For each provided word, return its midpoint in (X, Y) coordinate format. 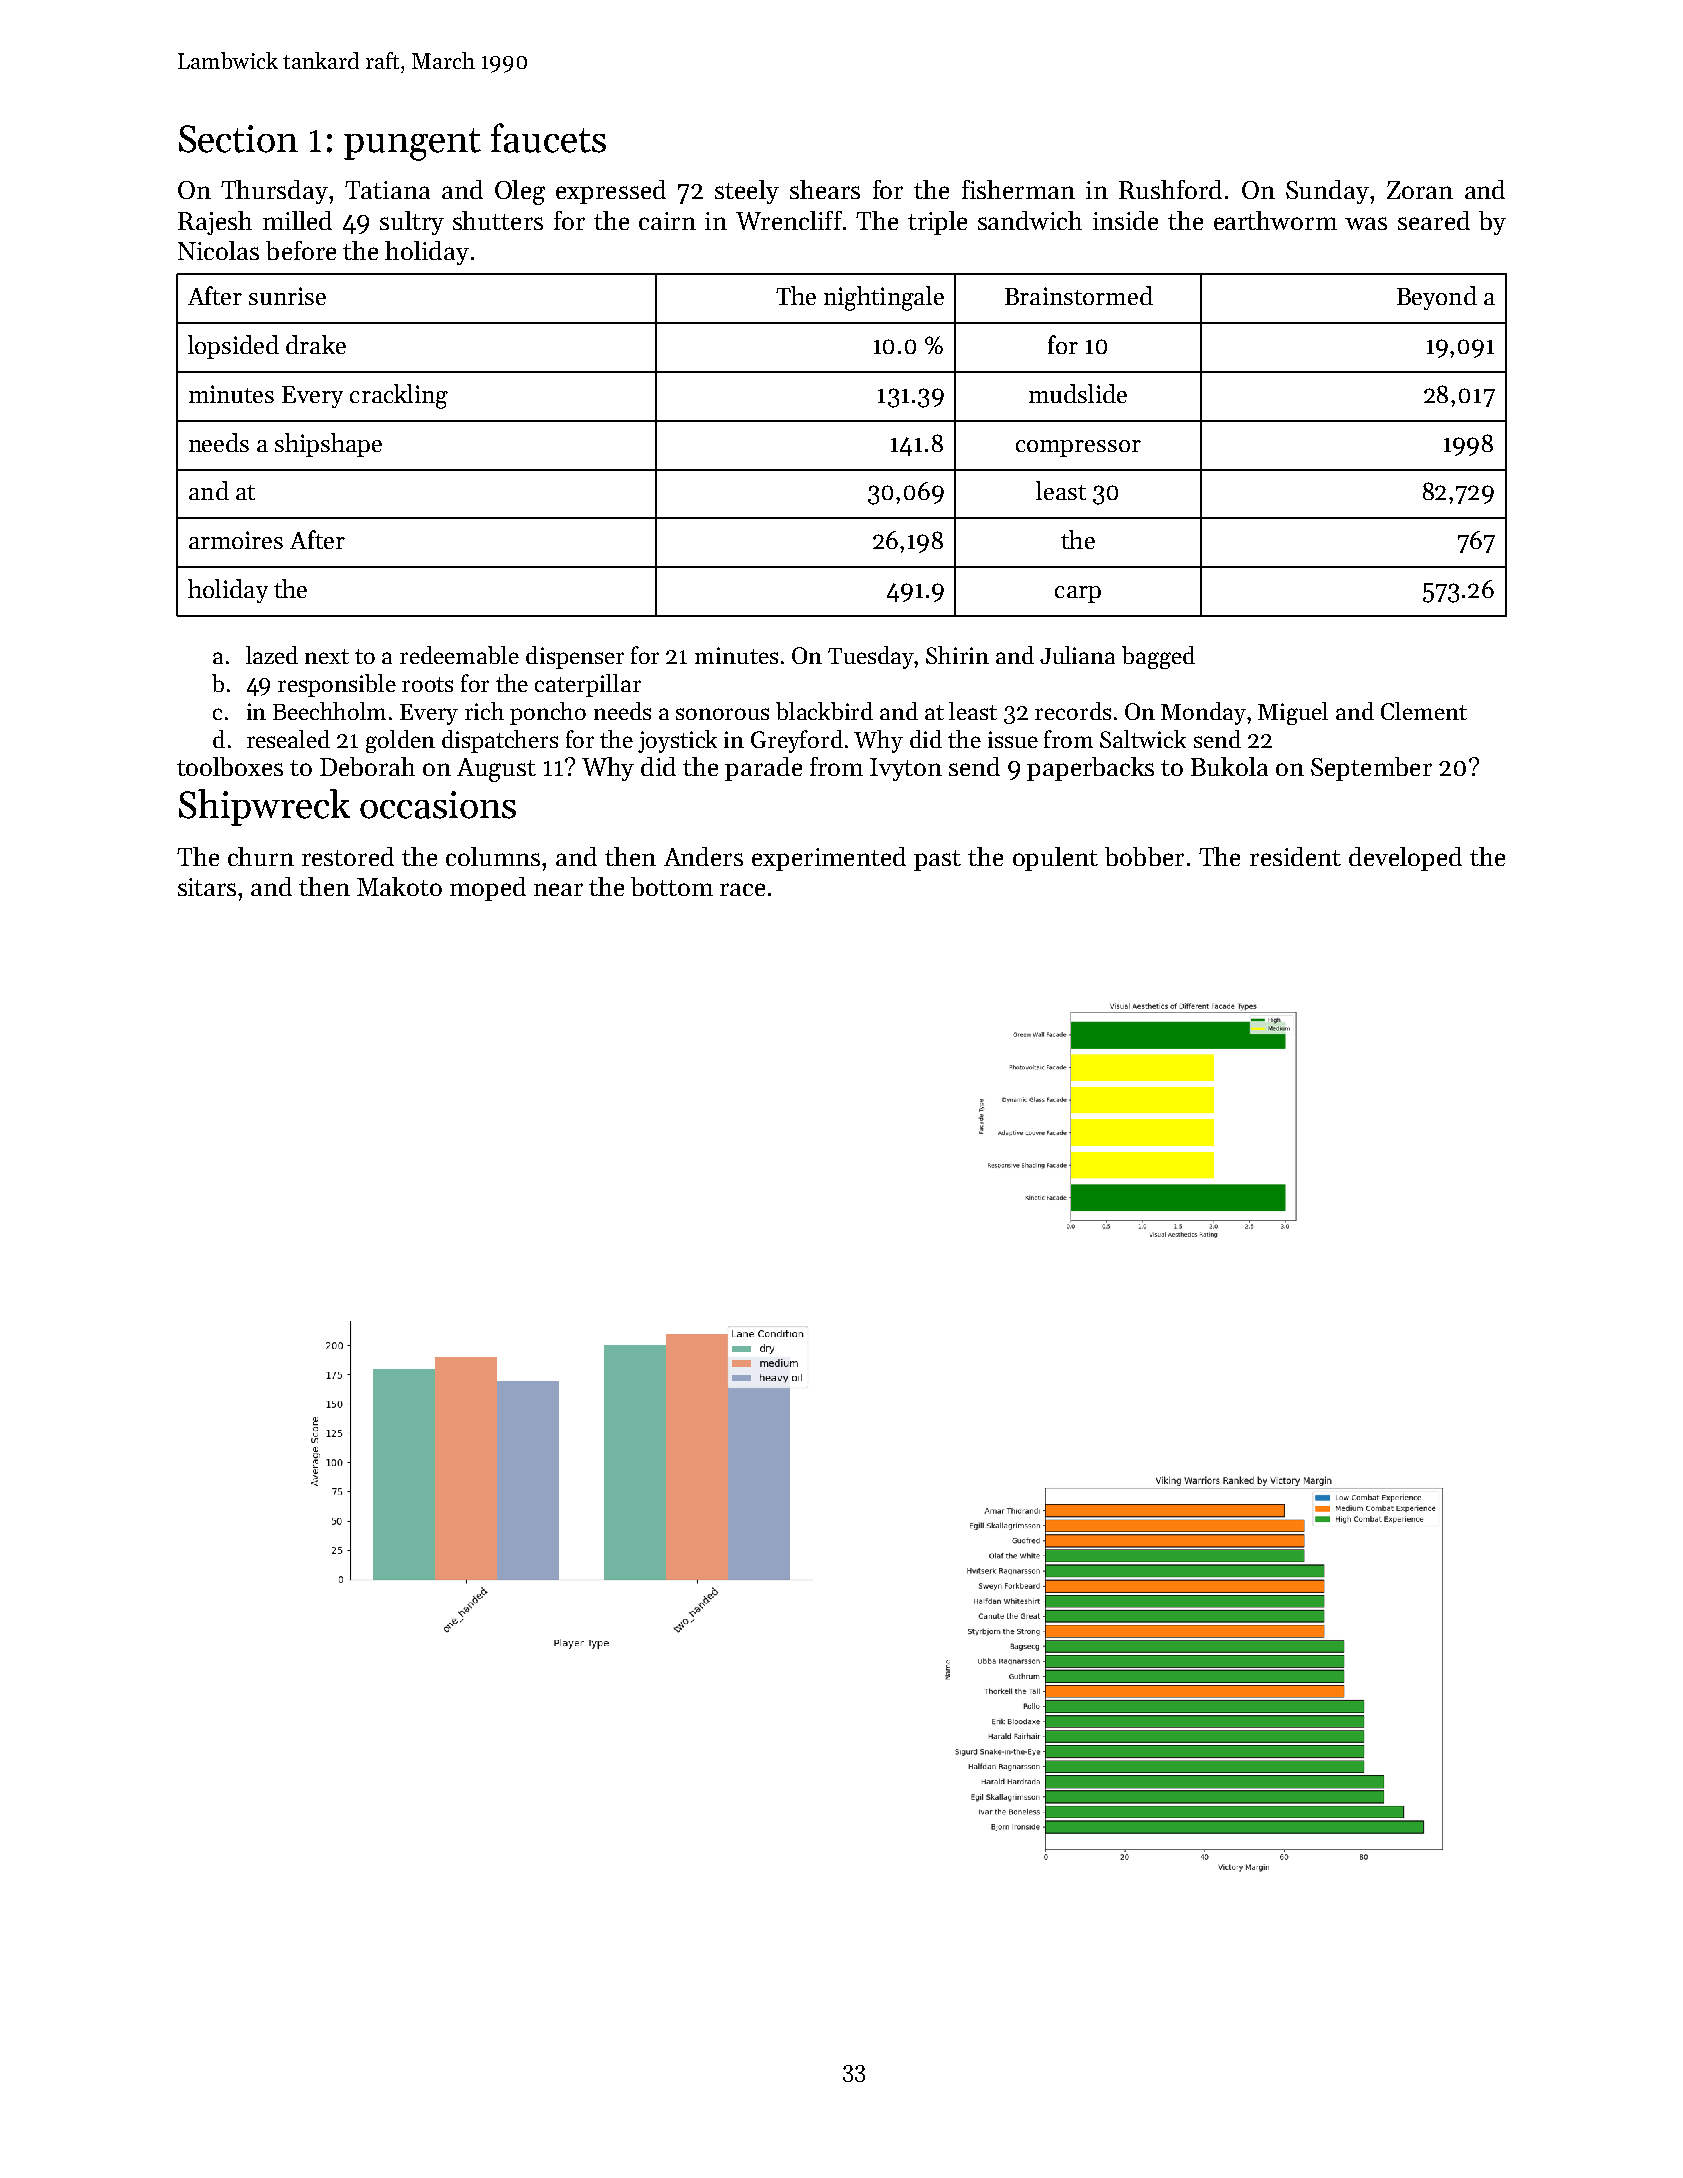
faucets (548, 138)
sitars (208, 887)
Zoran (1420, 190)
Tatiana (387, 190)
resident (1295, 856)
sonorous (722, 714)
